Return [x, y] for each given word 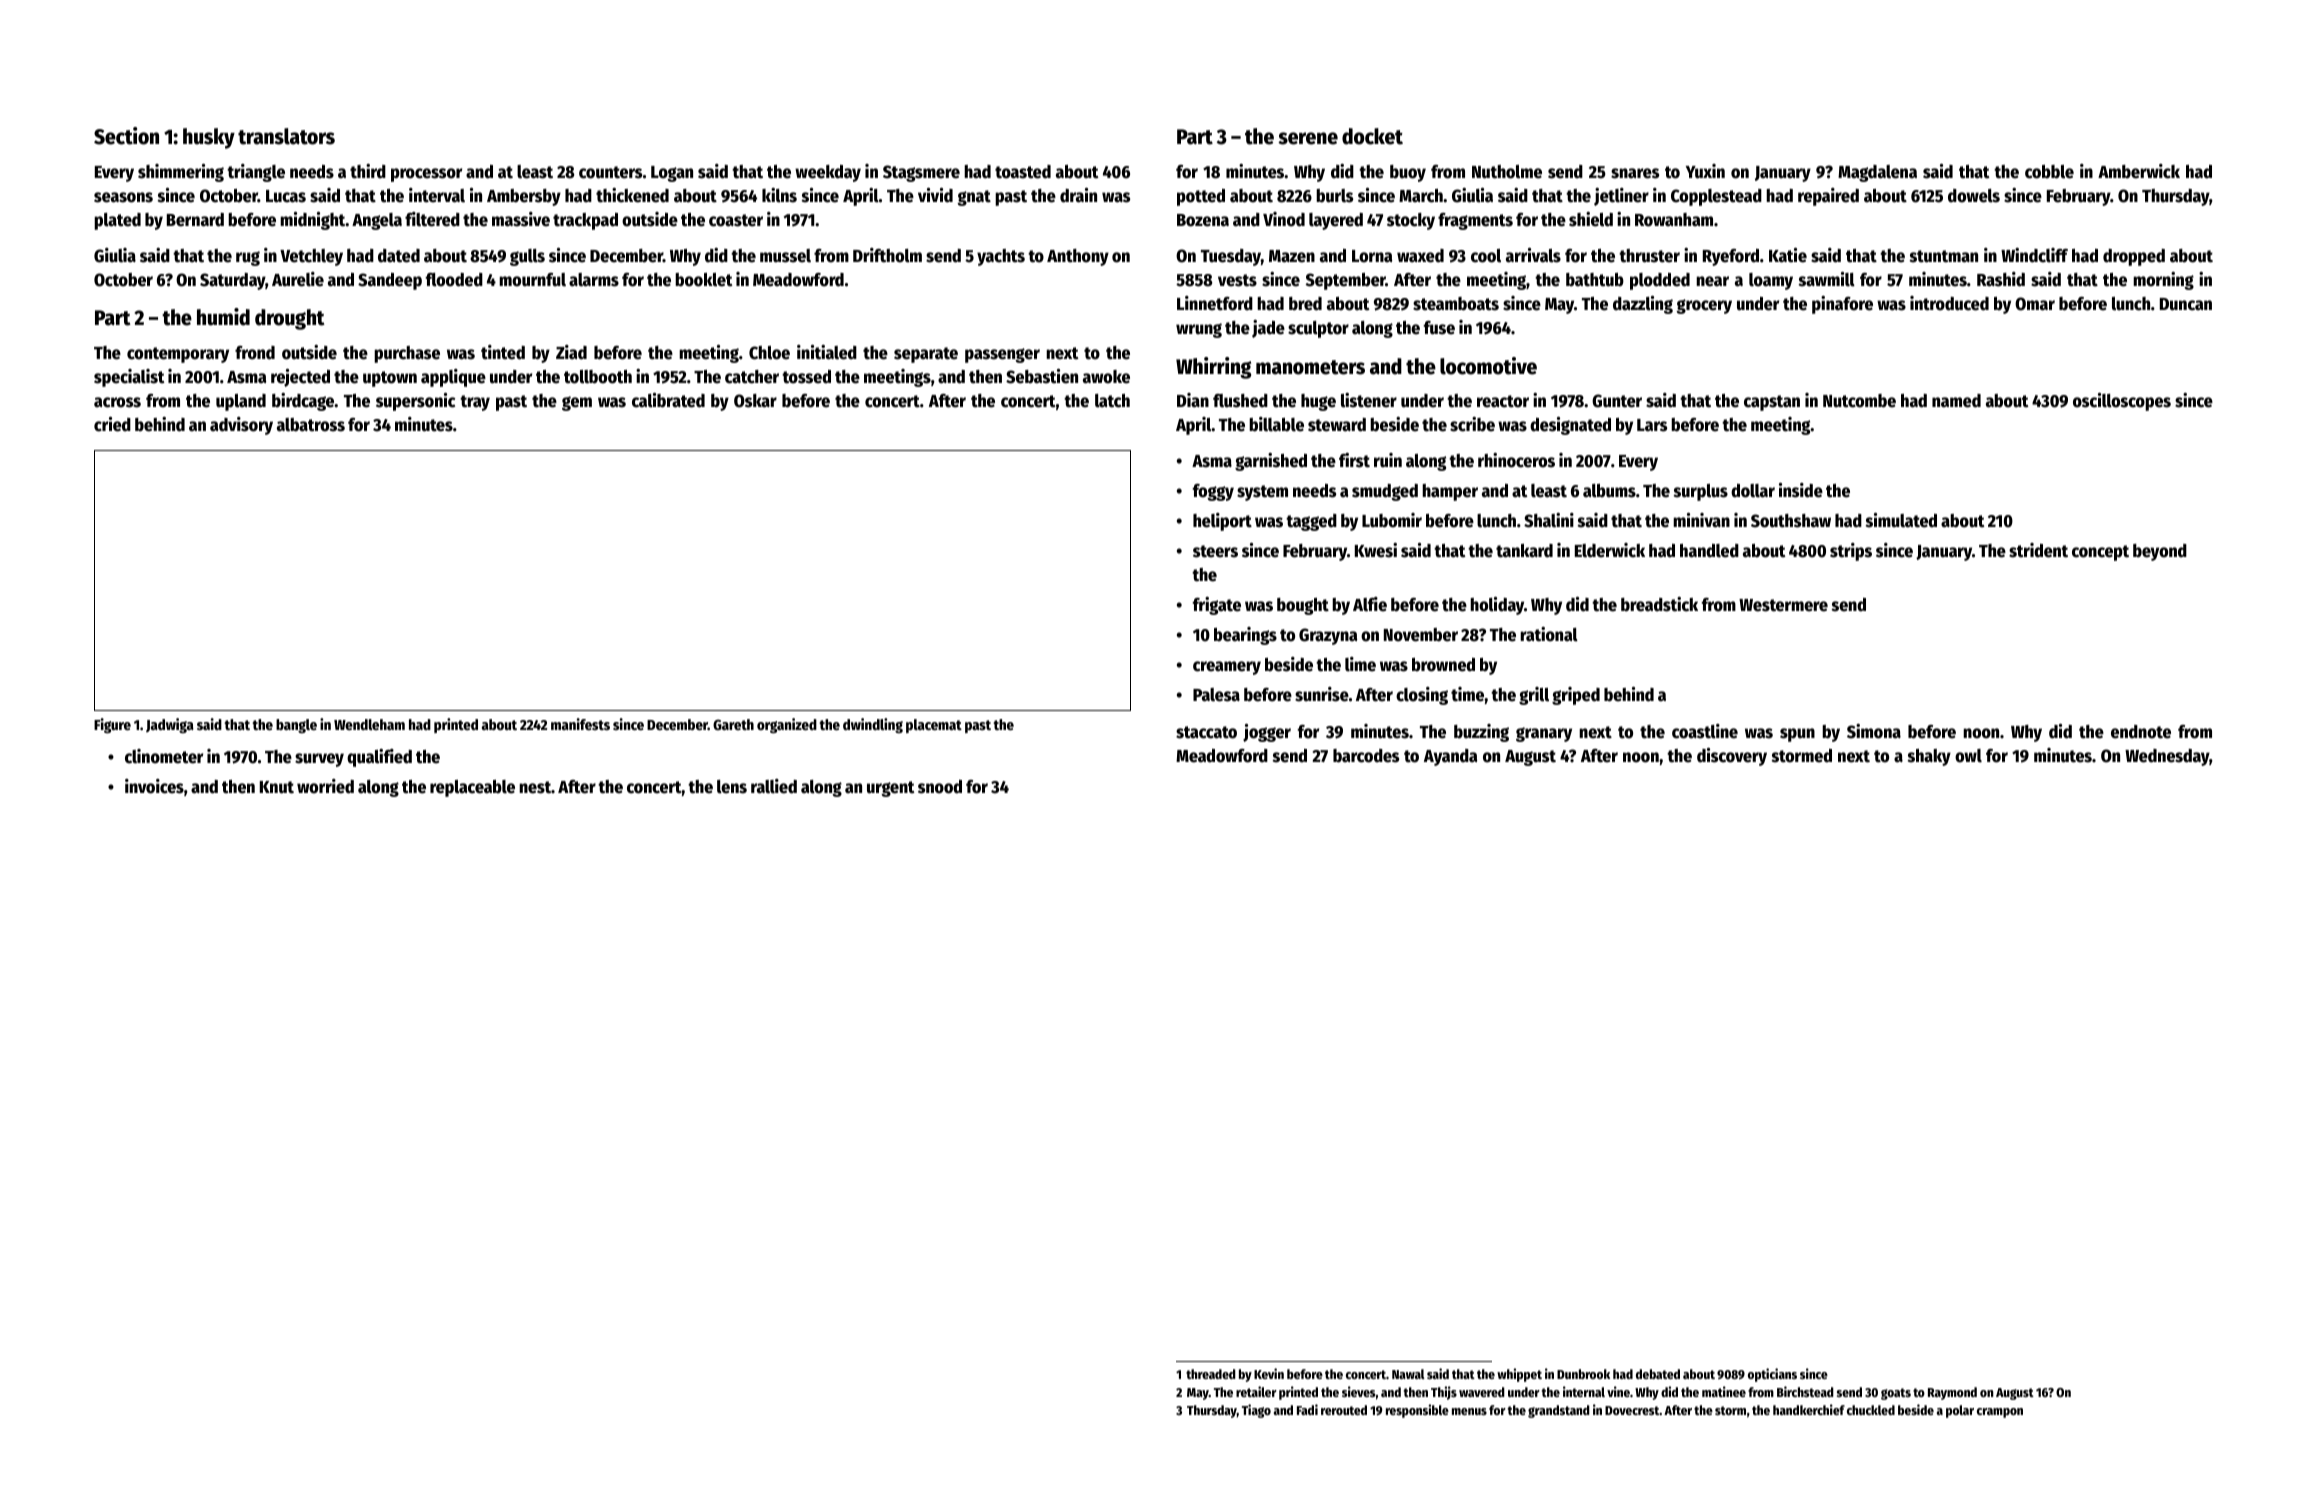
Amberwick [2139, 171]
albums [1609, 491]
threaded [1211, 1374]
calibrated [668, 400]
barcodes [1366, 756]
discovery [1732, 757]
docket [1372, 136]
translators [286, 136]
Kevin [1269, 1373]
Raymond [1952, 1393]
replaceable [472, 788]
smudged [1385, 492]
